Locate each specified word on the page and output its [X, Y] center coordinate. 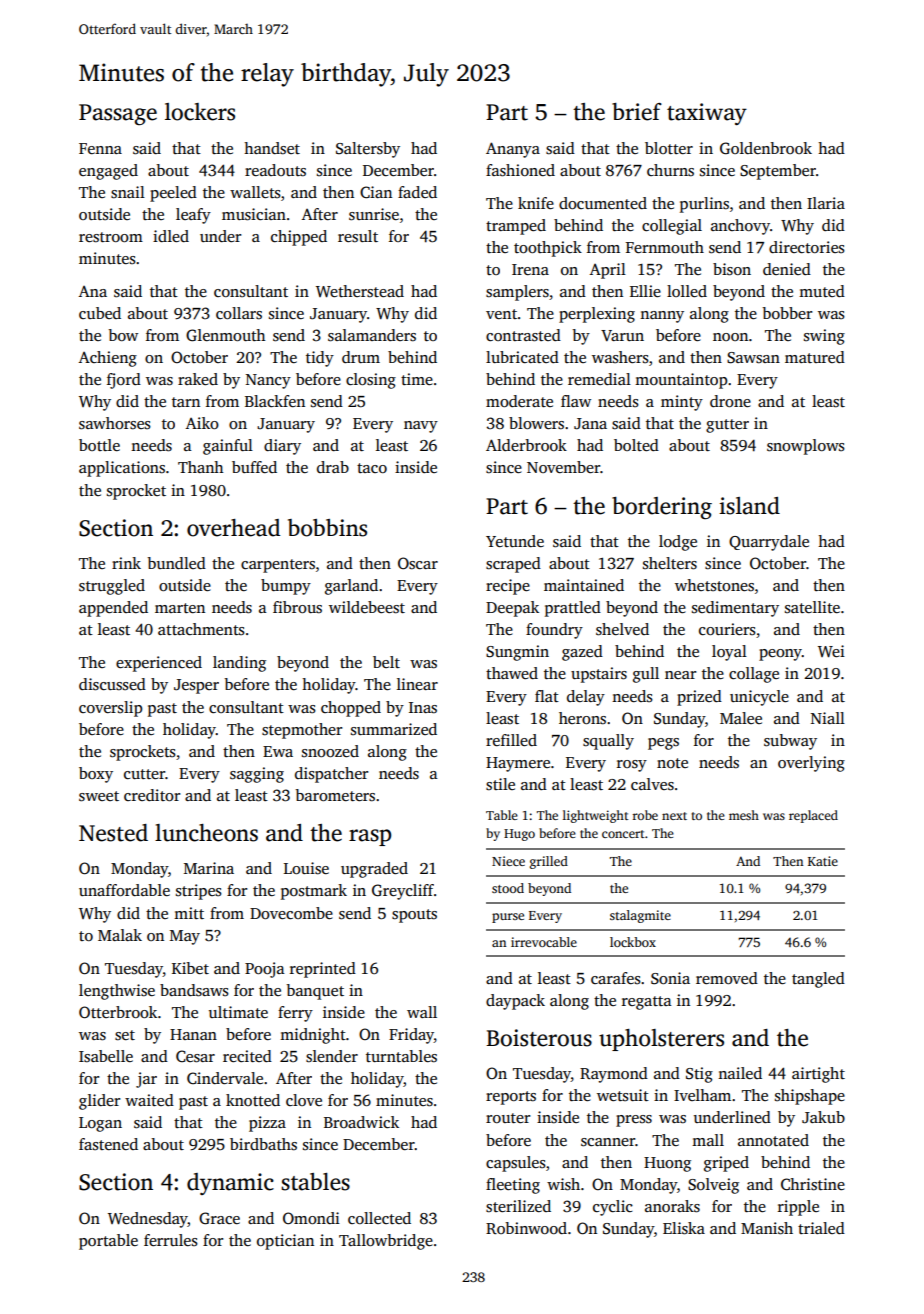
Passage [118, 114]
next [674, 816]
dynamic [230, 1184]
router [508, 1118]
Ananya [513, 150]
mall [708, 1140]
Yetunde [515, 541]
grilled [549, 862]
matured [815, 357]
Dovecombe [291, 913]
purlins [704, 205]
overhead [233, 528]
